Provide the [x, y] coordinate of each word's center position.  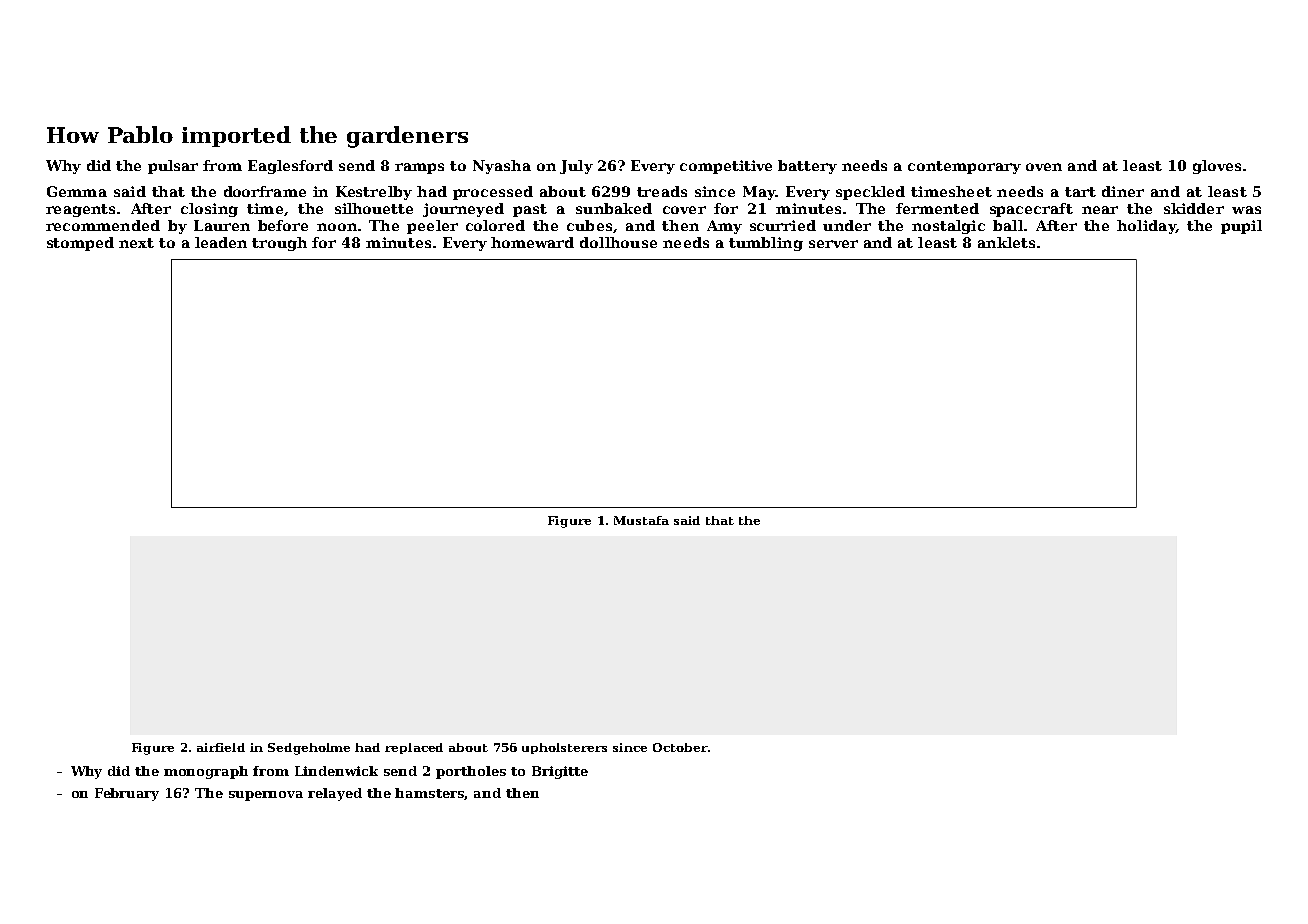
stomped [80, 244]
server [833, 244]
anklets [1006, 242]
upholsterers [564, 748]
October [680, 747]
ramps [419, 168]
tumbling [766, 244]
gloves [1217, 167]
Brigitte [560, 772]
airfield [221, 747]
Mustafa [641, 520]
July [576, 167]
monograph [206, 772]
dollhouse [618, 242]
